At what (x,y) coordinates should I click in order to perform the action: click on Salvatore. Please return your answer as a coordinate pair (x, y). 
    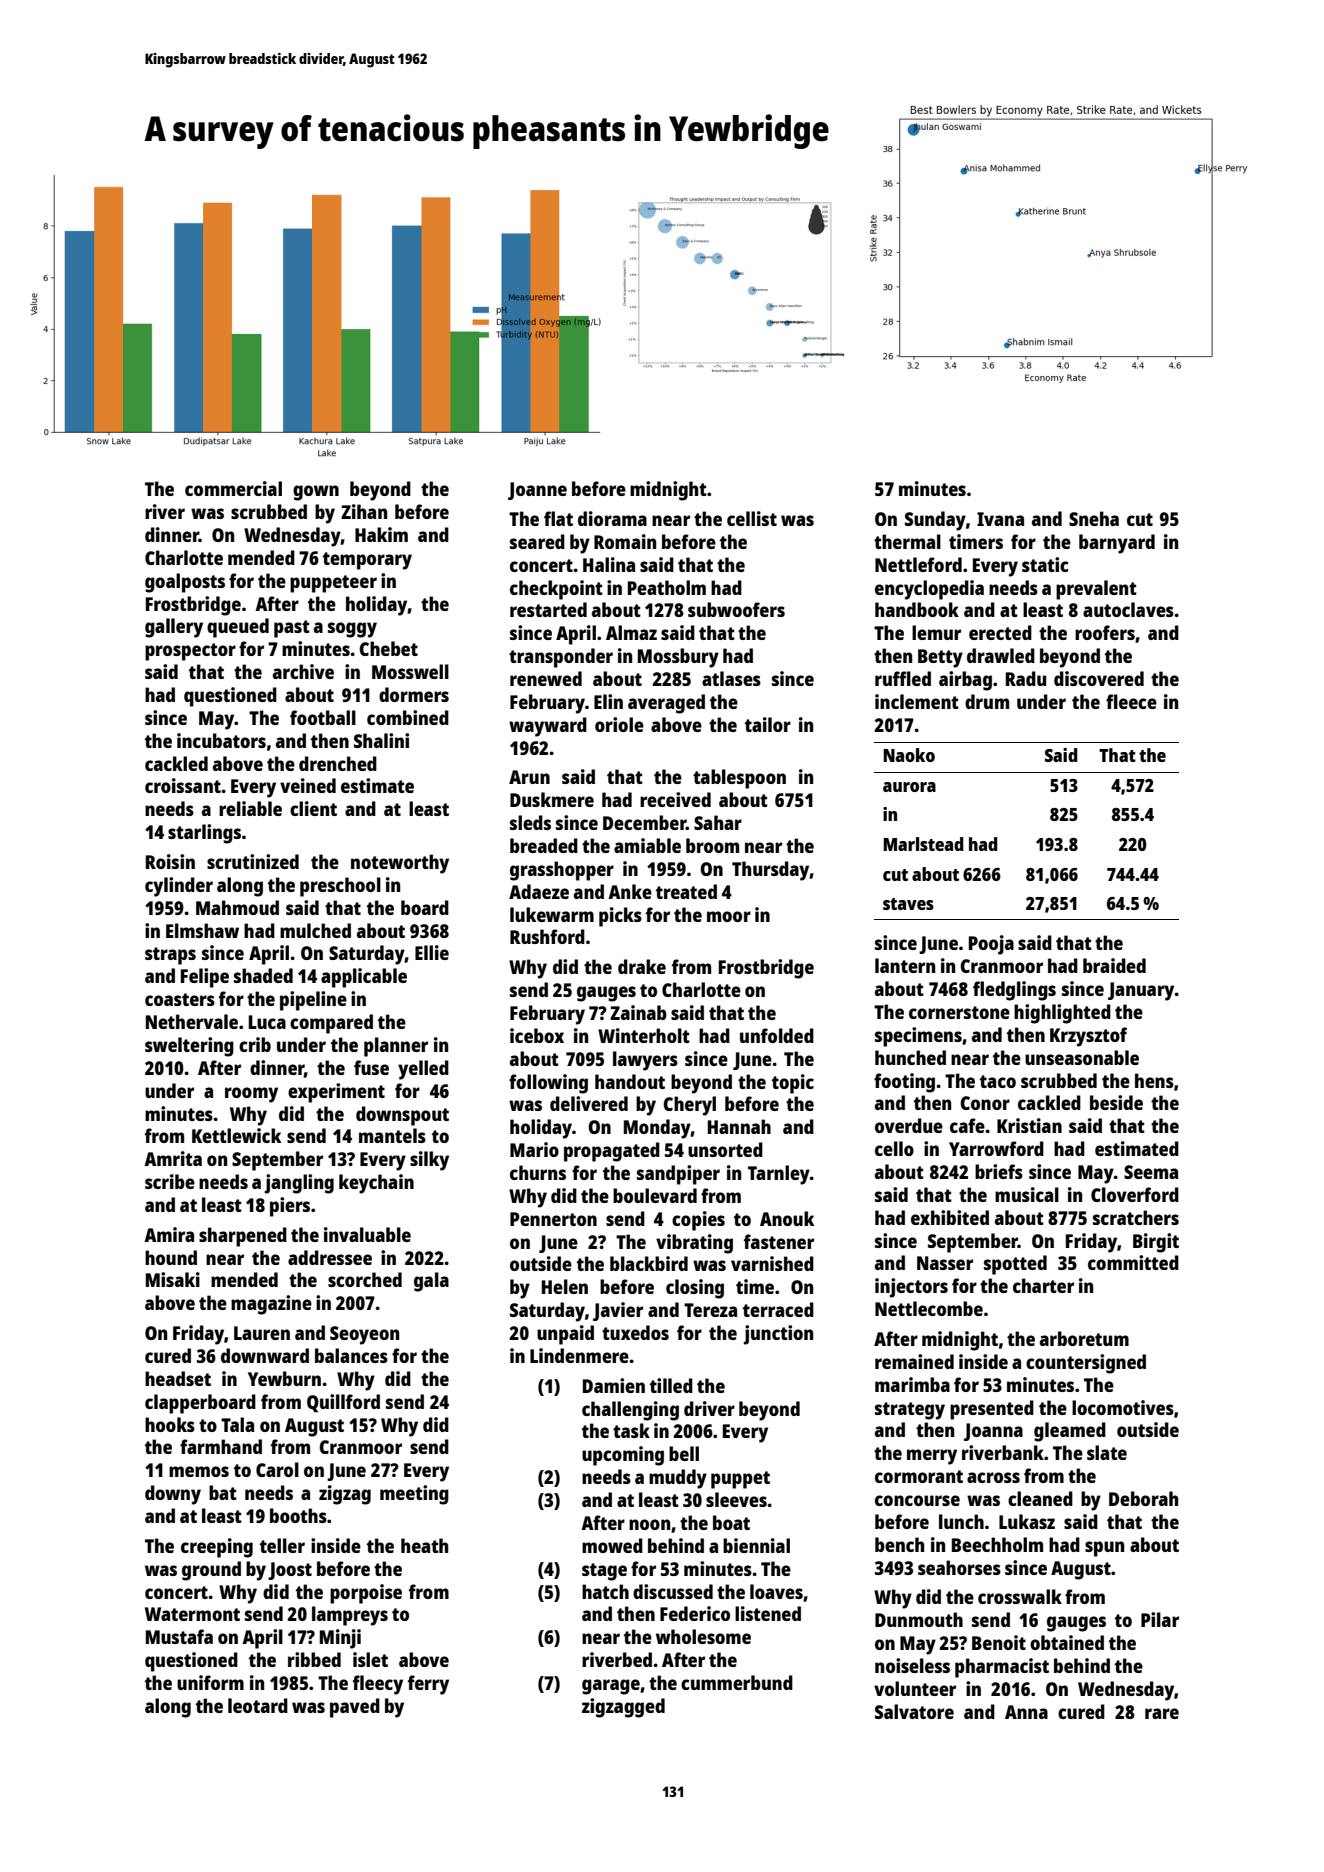
    Looking at the image, I should click on (914, 1711).
